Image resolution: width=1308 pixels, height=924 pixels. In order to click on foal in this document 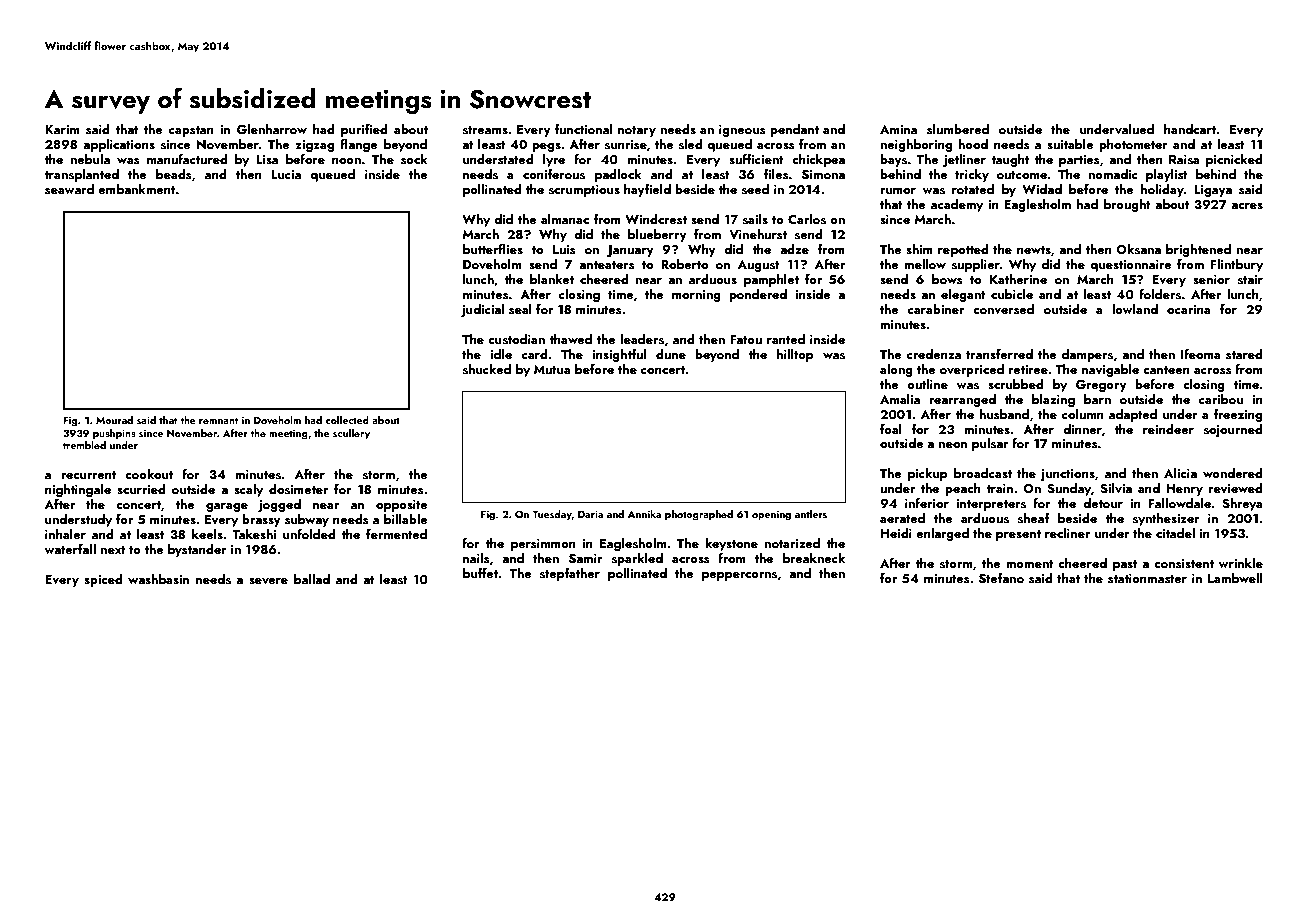, I will do `click(891, 429)`.
